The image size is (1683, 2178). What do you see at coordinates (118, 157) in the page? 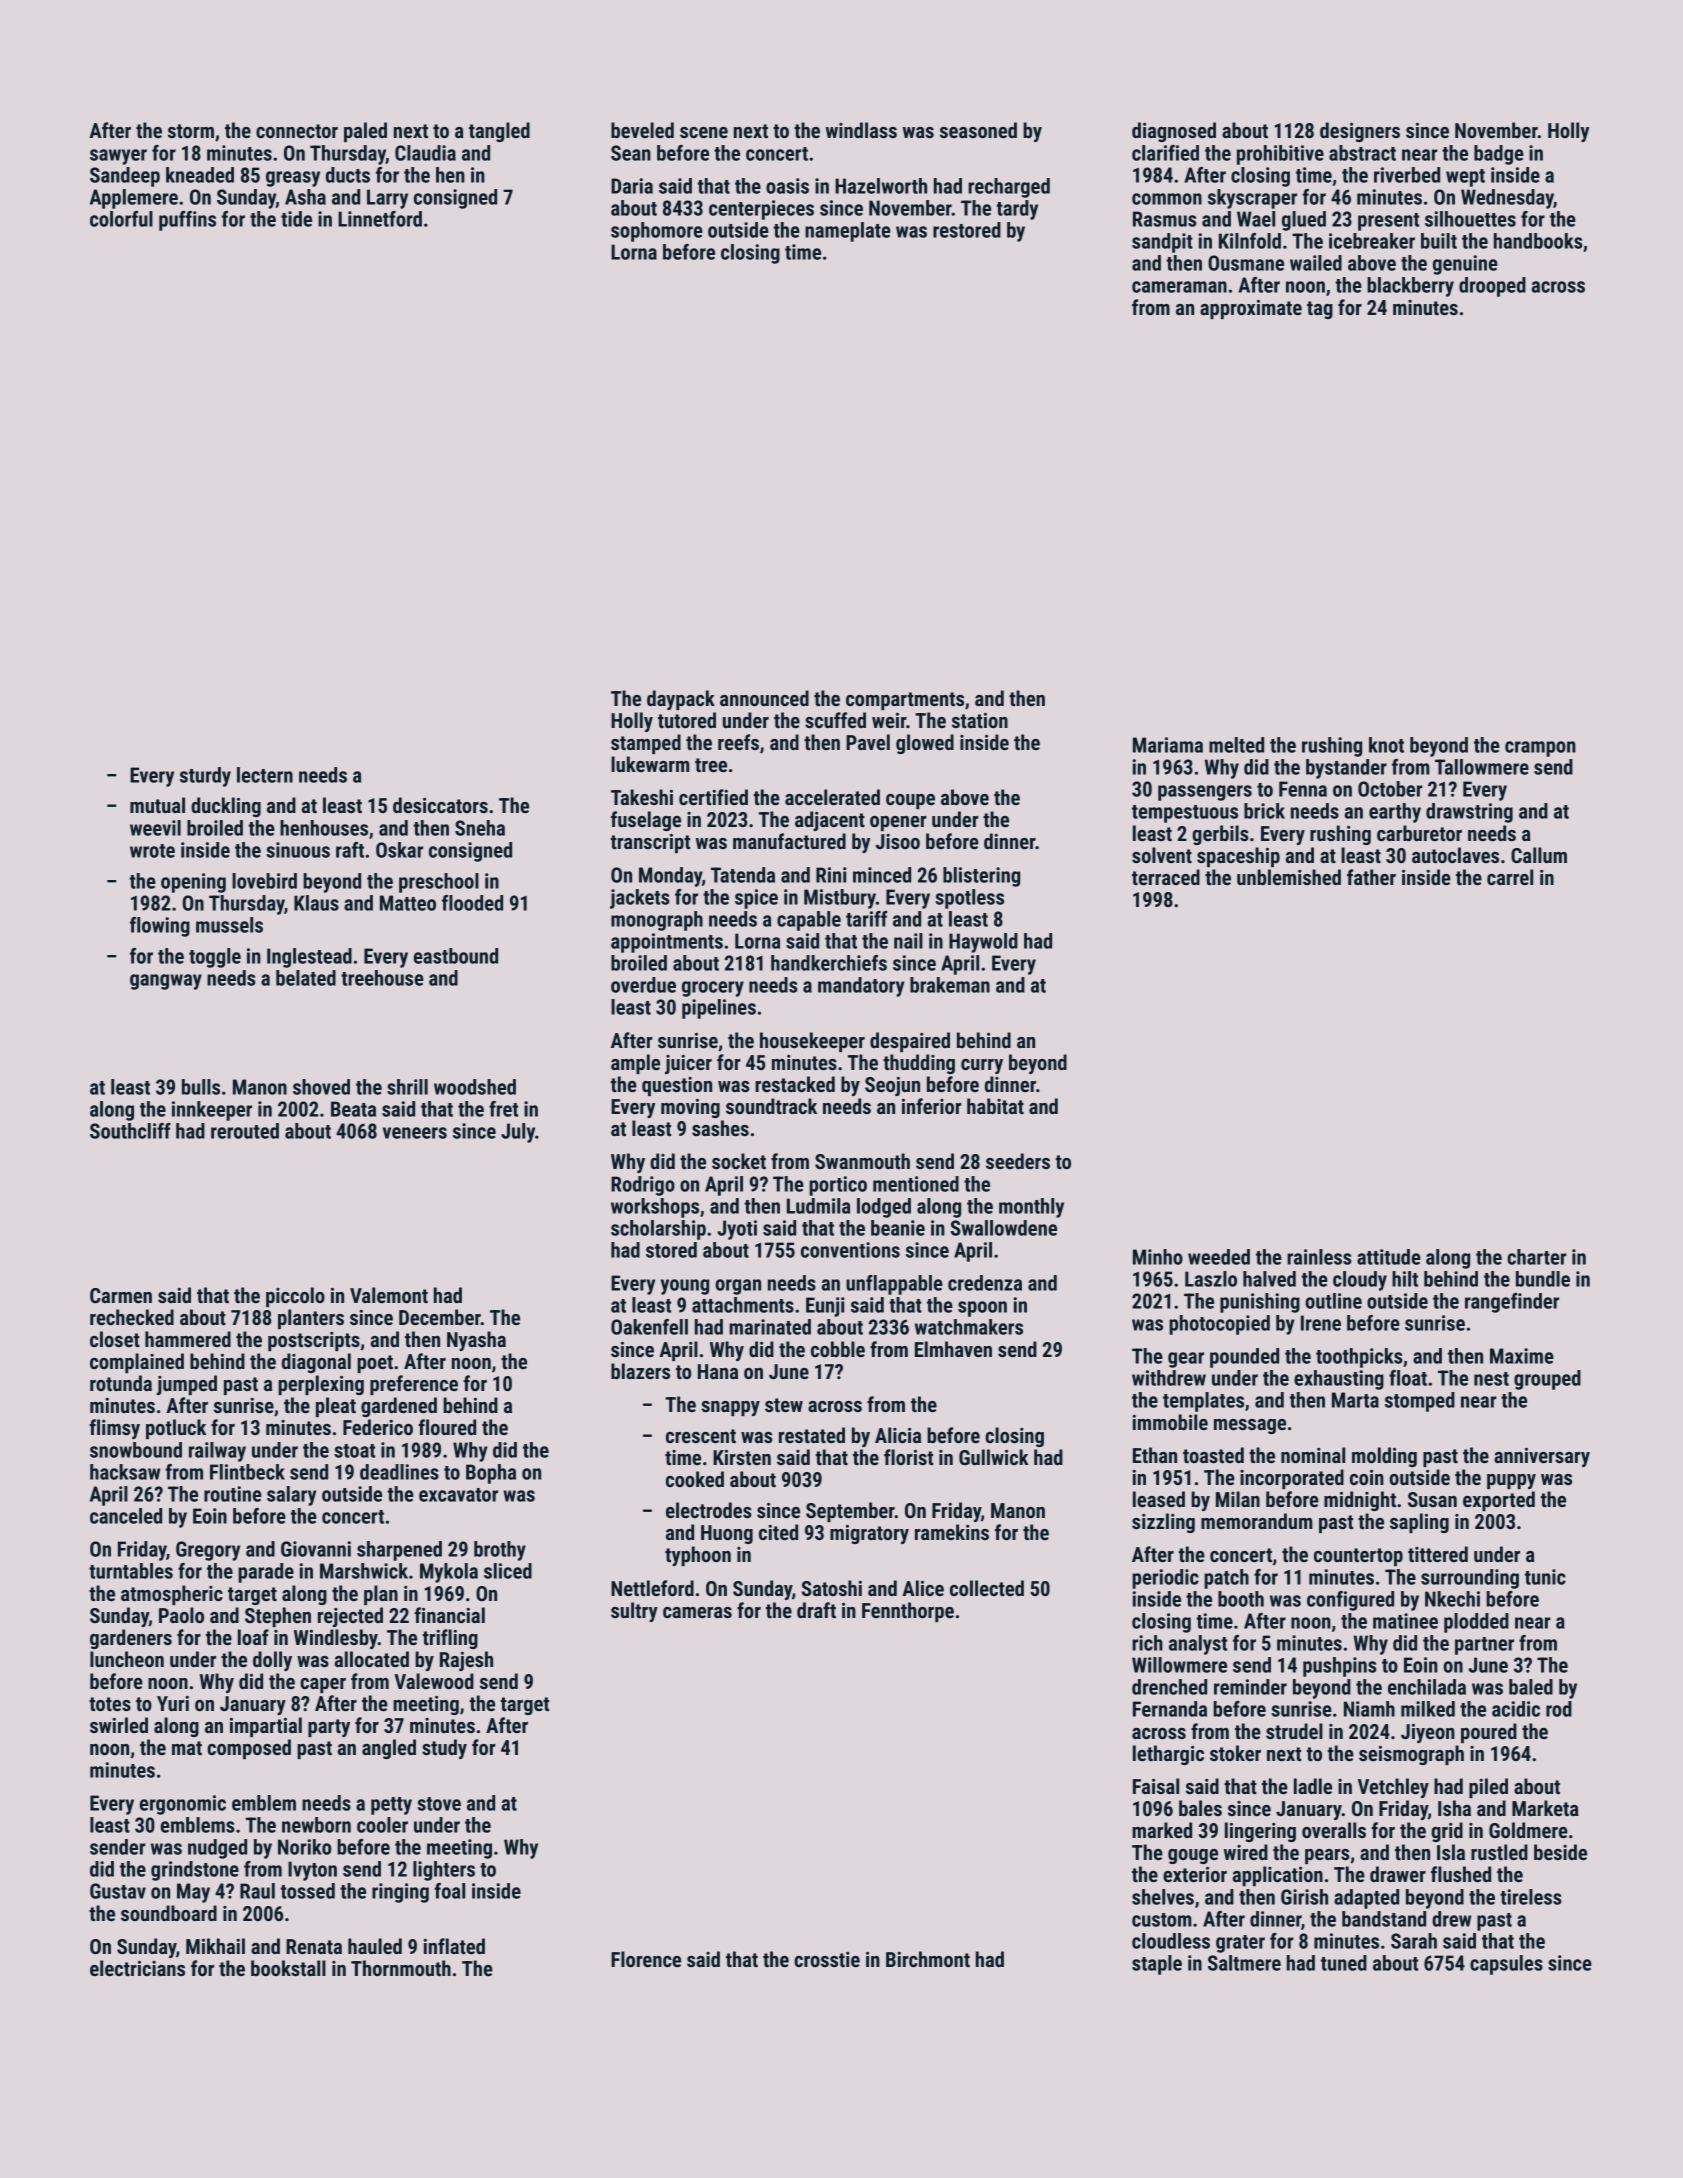
I see `sawyer` at bounding box center [118, 157].
